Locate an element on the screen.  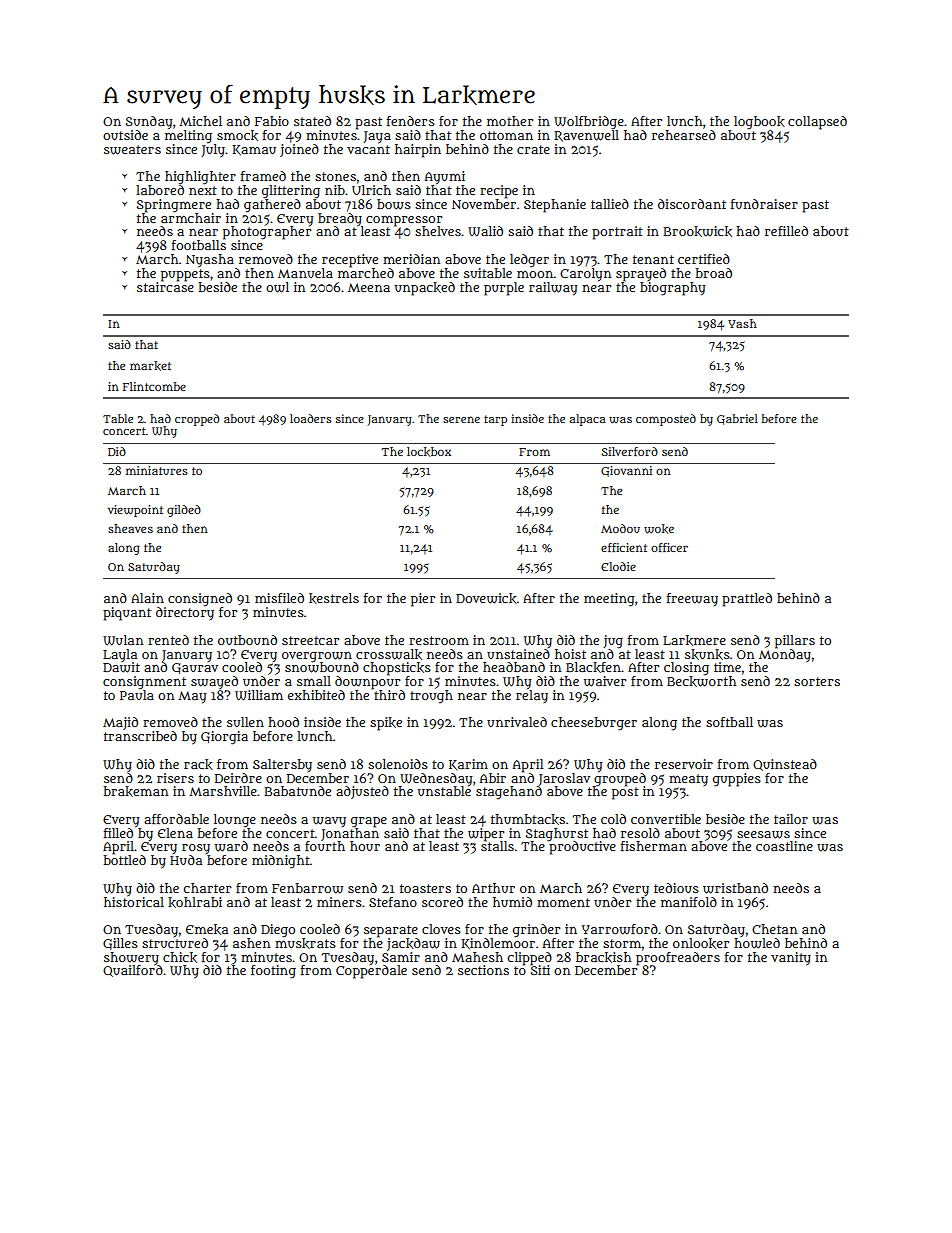
sections is located at coordinates (483, 970).
